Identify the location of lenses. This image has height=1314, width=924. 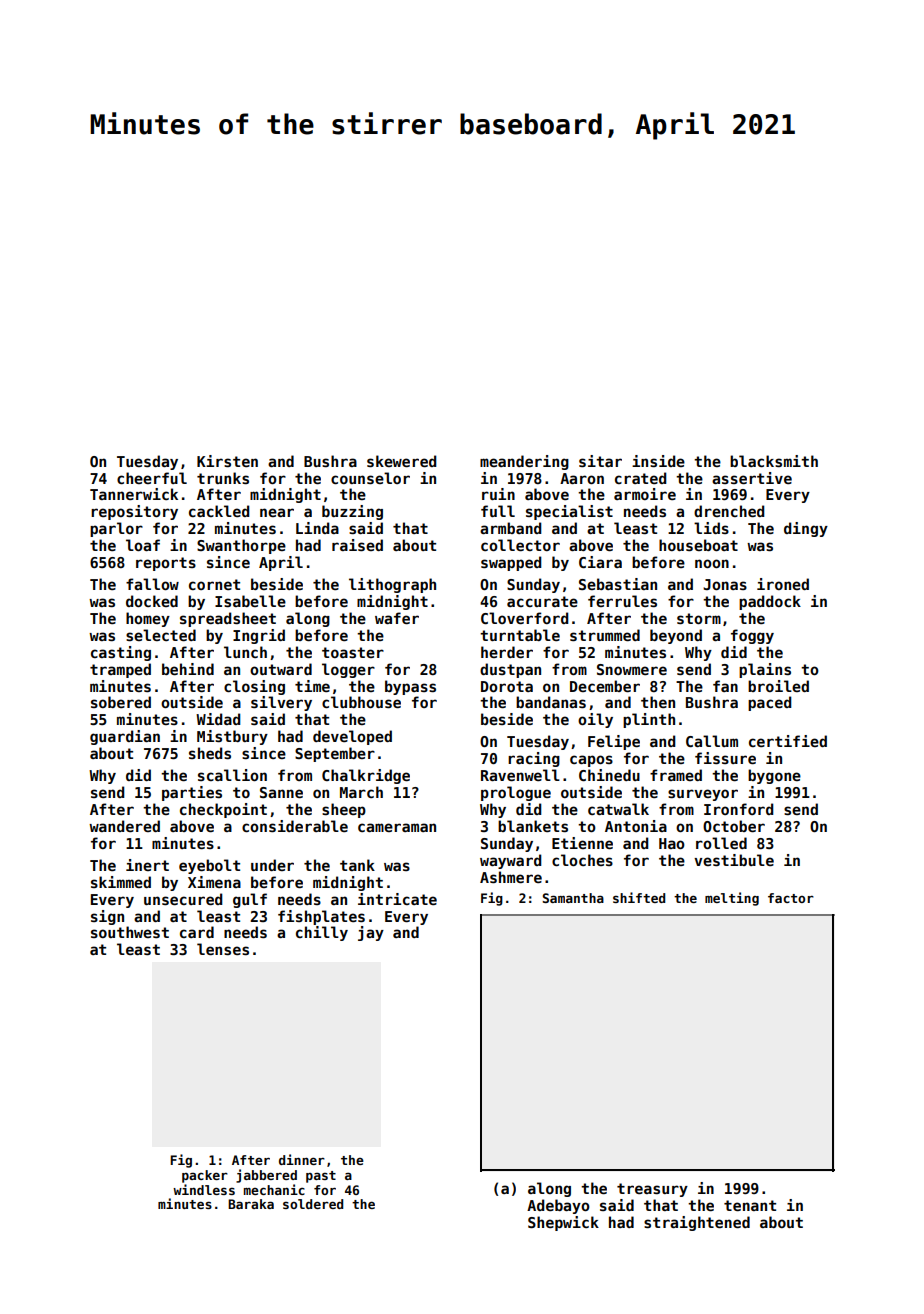
(223, 949).
